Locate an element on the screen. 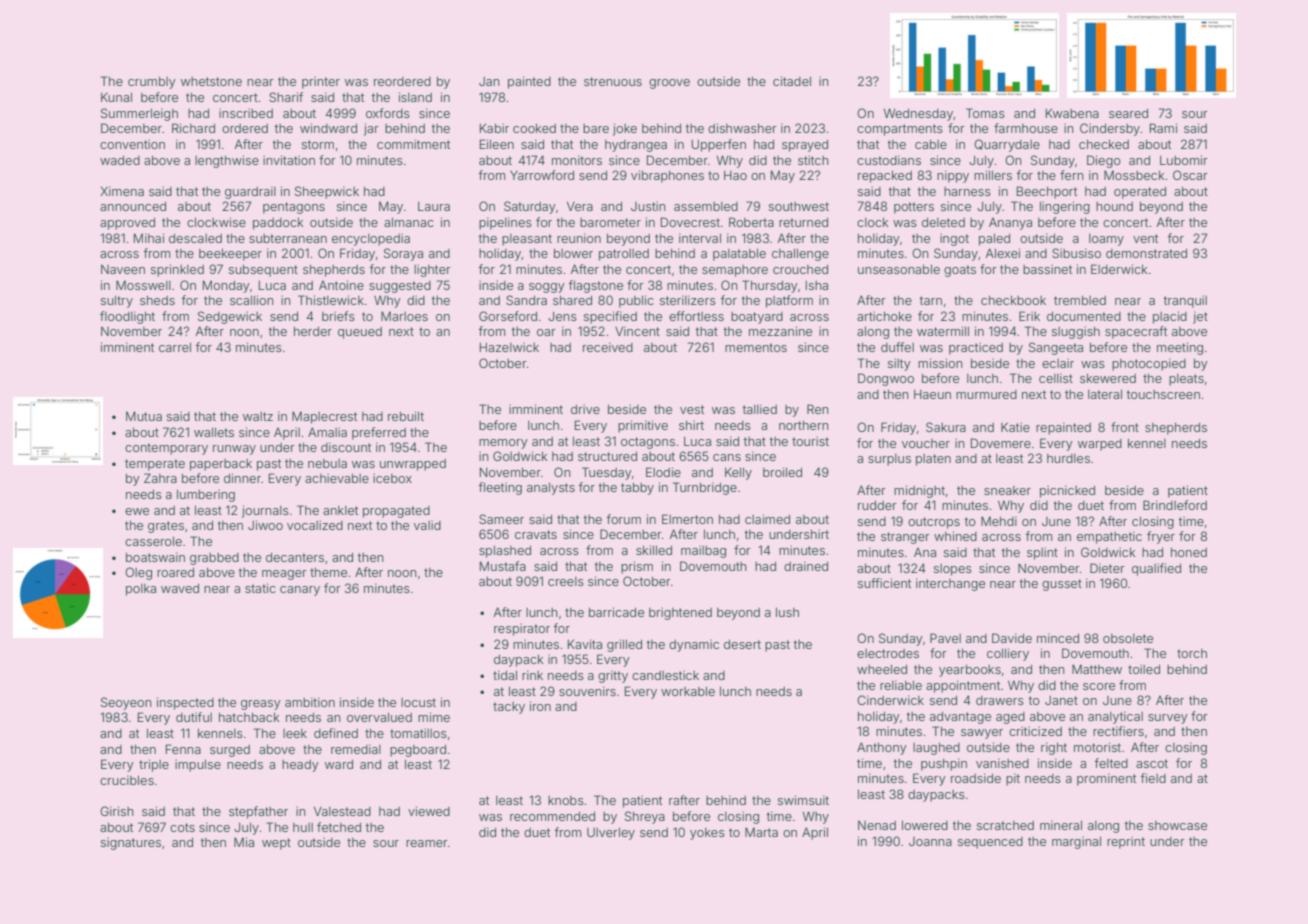 This screenshot has width=1308, height=924. Ximena is located at coordinates (122, 191).
